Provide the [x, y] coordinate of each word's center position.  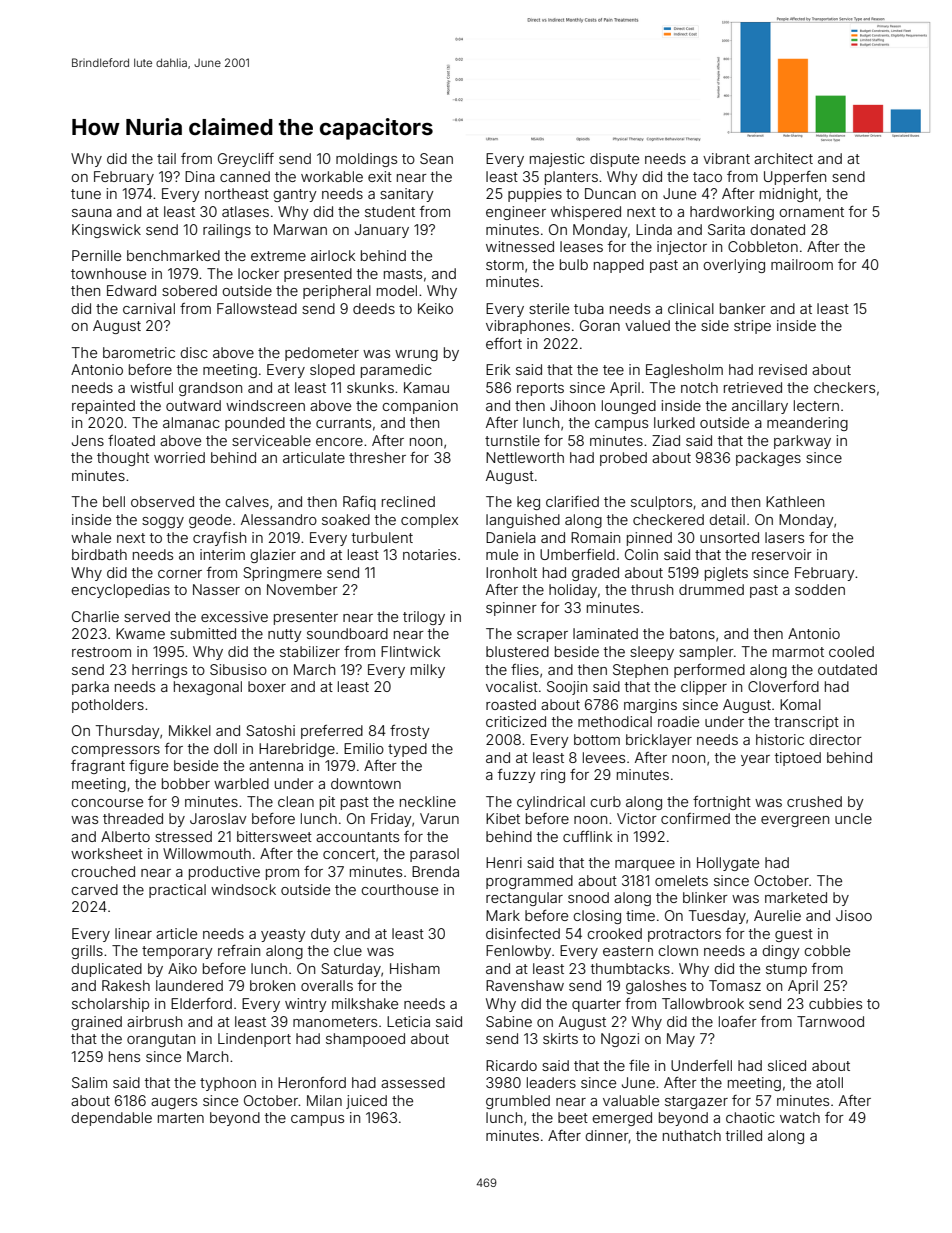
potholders [108, 706]
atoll [829, 1082]
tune [86, 194]
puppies [535, 195]
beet [573, 1117]
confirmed [695, 818]
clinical [691, 308]
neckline [428, 801]
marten [181, 1118]
